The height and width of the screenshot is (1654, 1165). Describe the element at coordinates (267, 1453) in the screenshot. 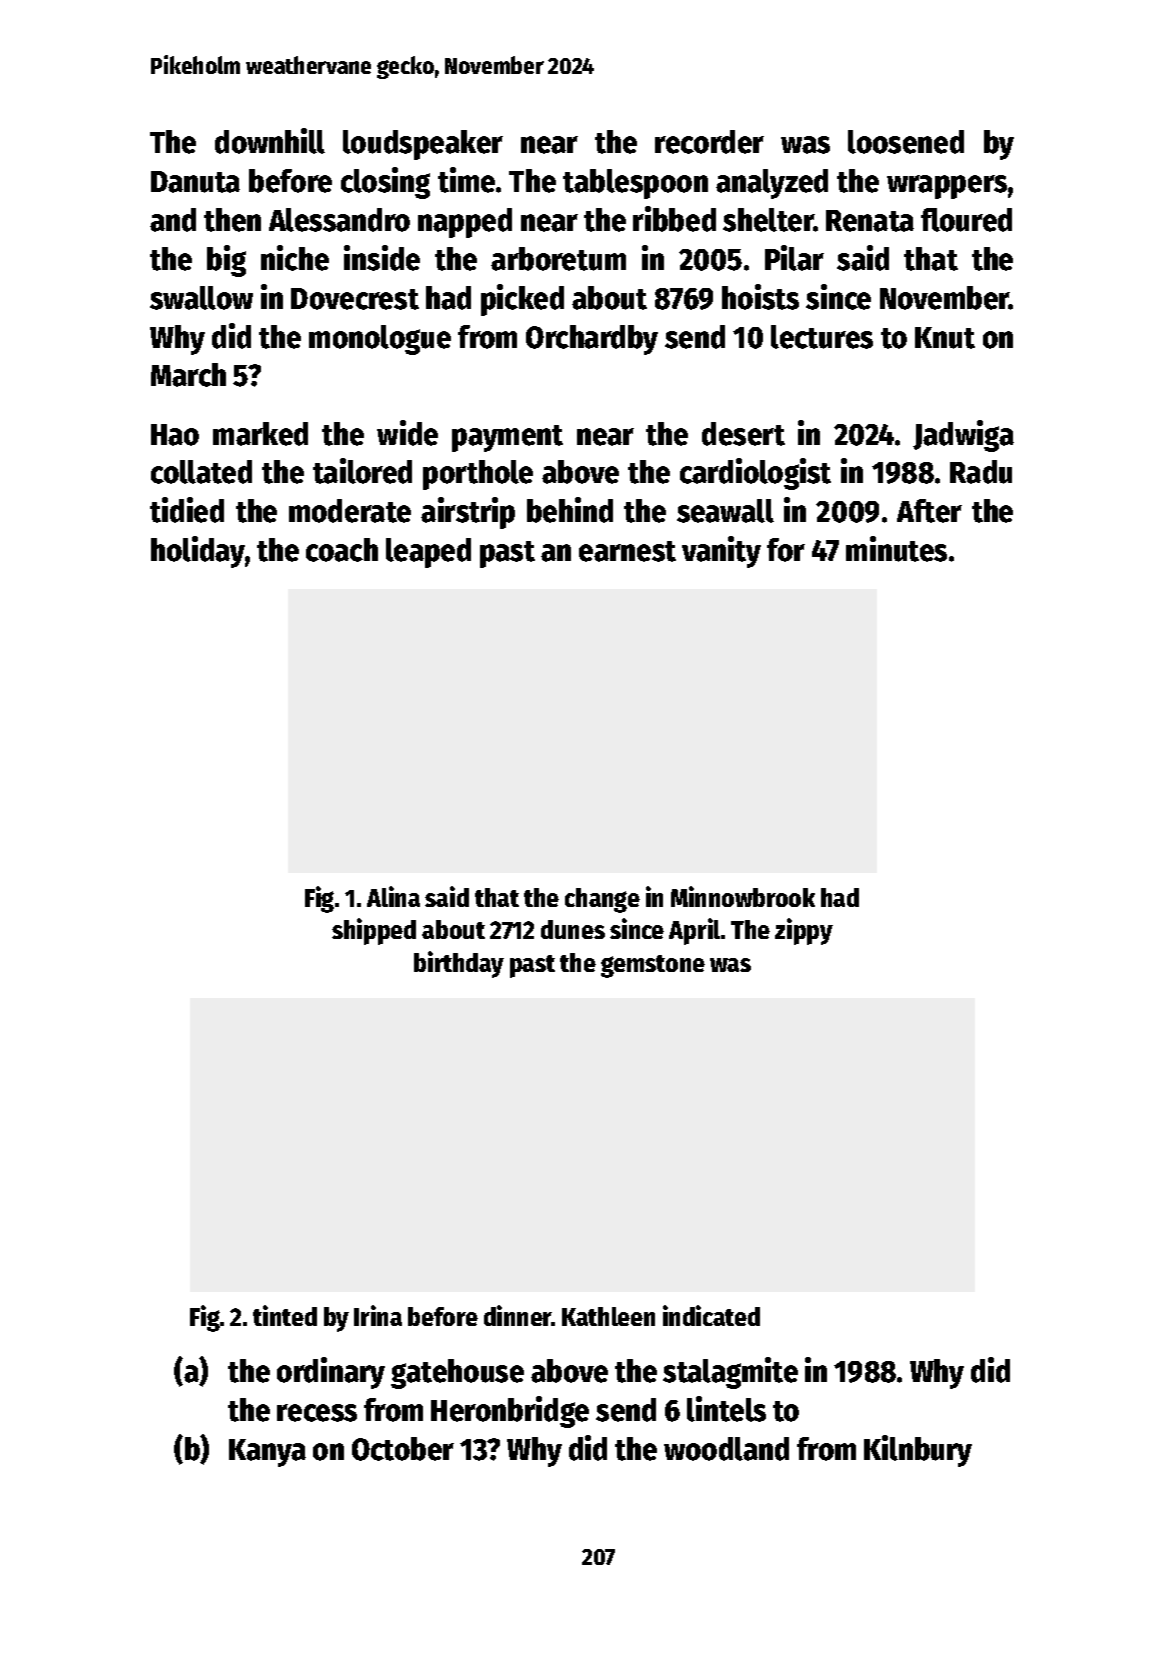

I see `Kanya` at that location.
